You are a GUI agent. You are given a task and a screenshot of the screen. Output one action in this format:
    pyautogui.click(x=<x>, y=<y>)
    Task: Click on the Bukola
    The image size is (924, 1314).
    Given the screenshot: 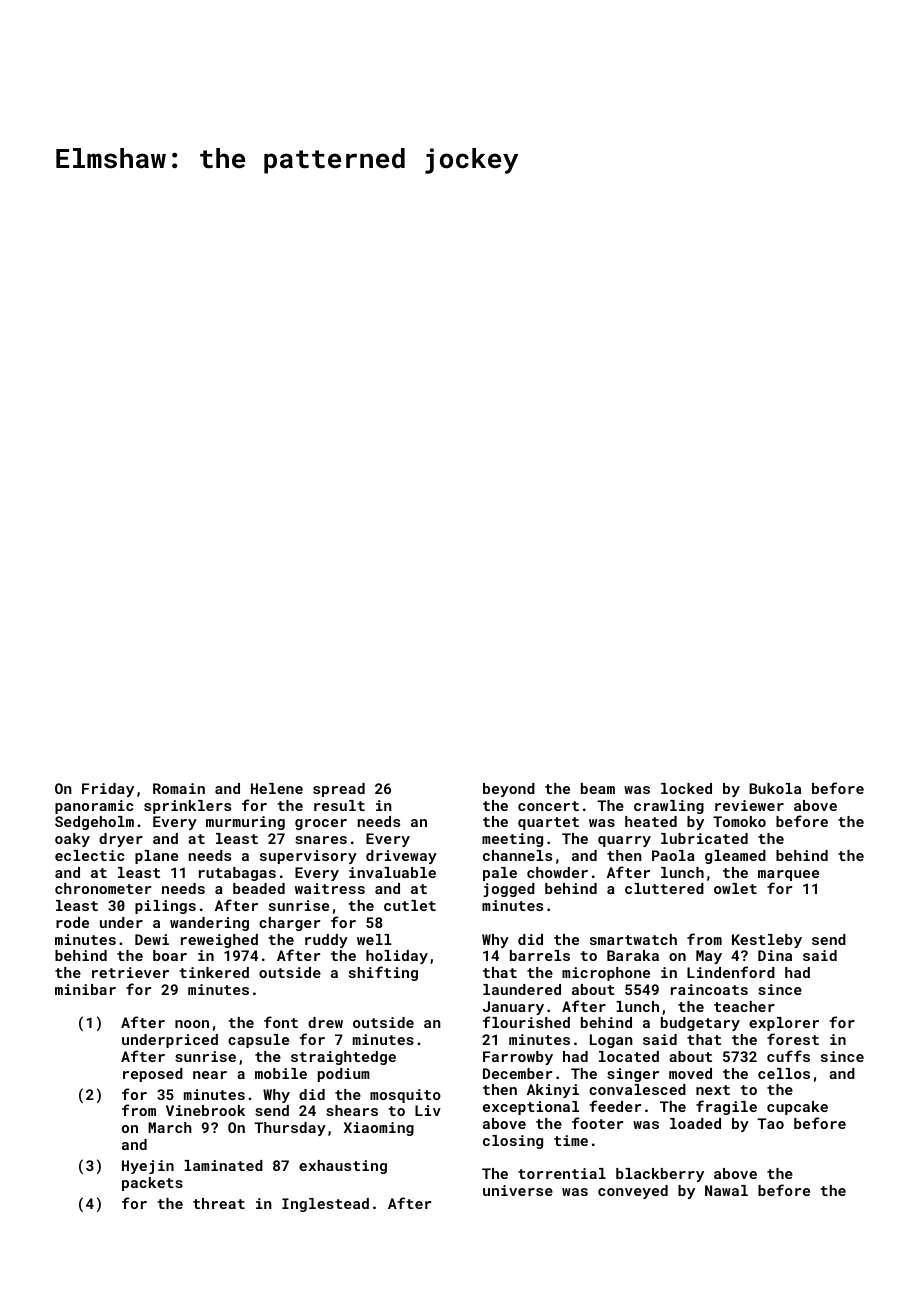 What is the action you would take?
    pyautogui.click(x=775, y=788)
